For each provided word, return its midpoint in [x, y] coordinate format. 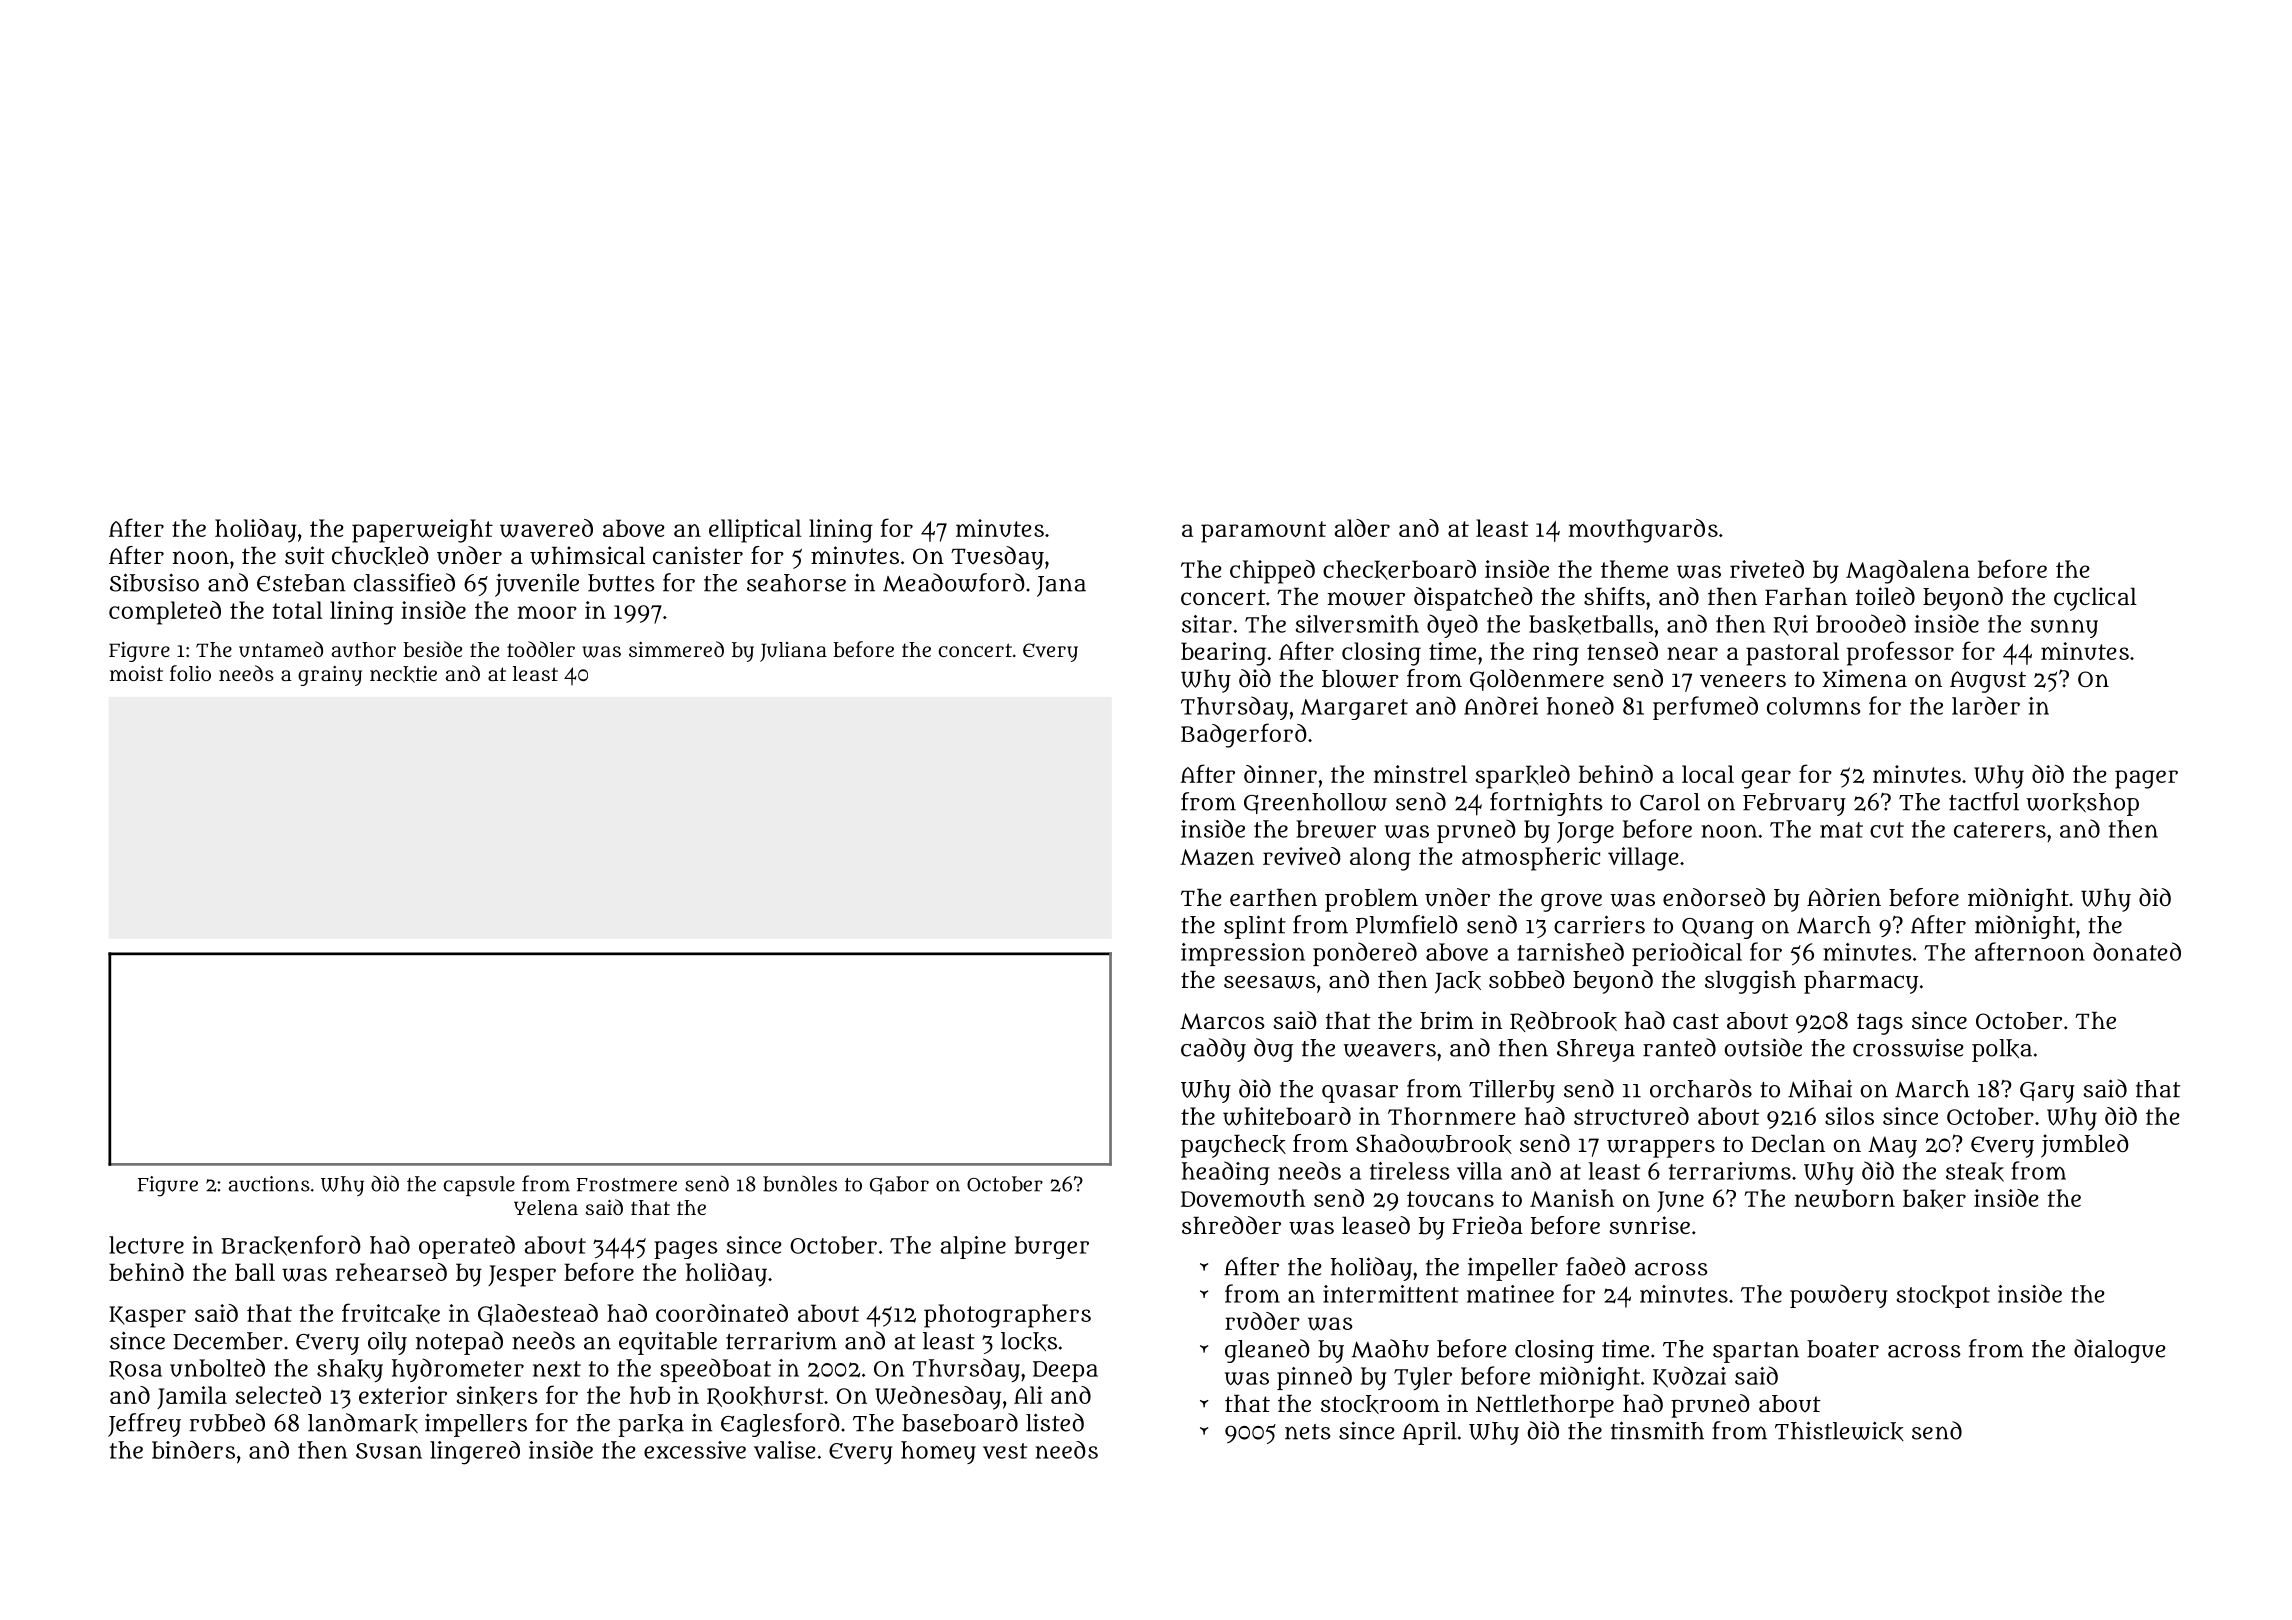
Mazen [1217, 857]
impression [1243, 954]
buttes [621, 583]
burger [1052, 1247]
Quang [1718, 928]
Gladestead [538, 1315]
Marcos [1222, 1021]
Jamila [192, 1397]
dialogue [2119, 1351]
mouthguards [1643, 531]
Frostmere [627, 1185]
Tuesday [997, 558]
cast [1696, 1021]
